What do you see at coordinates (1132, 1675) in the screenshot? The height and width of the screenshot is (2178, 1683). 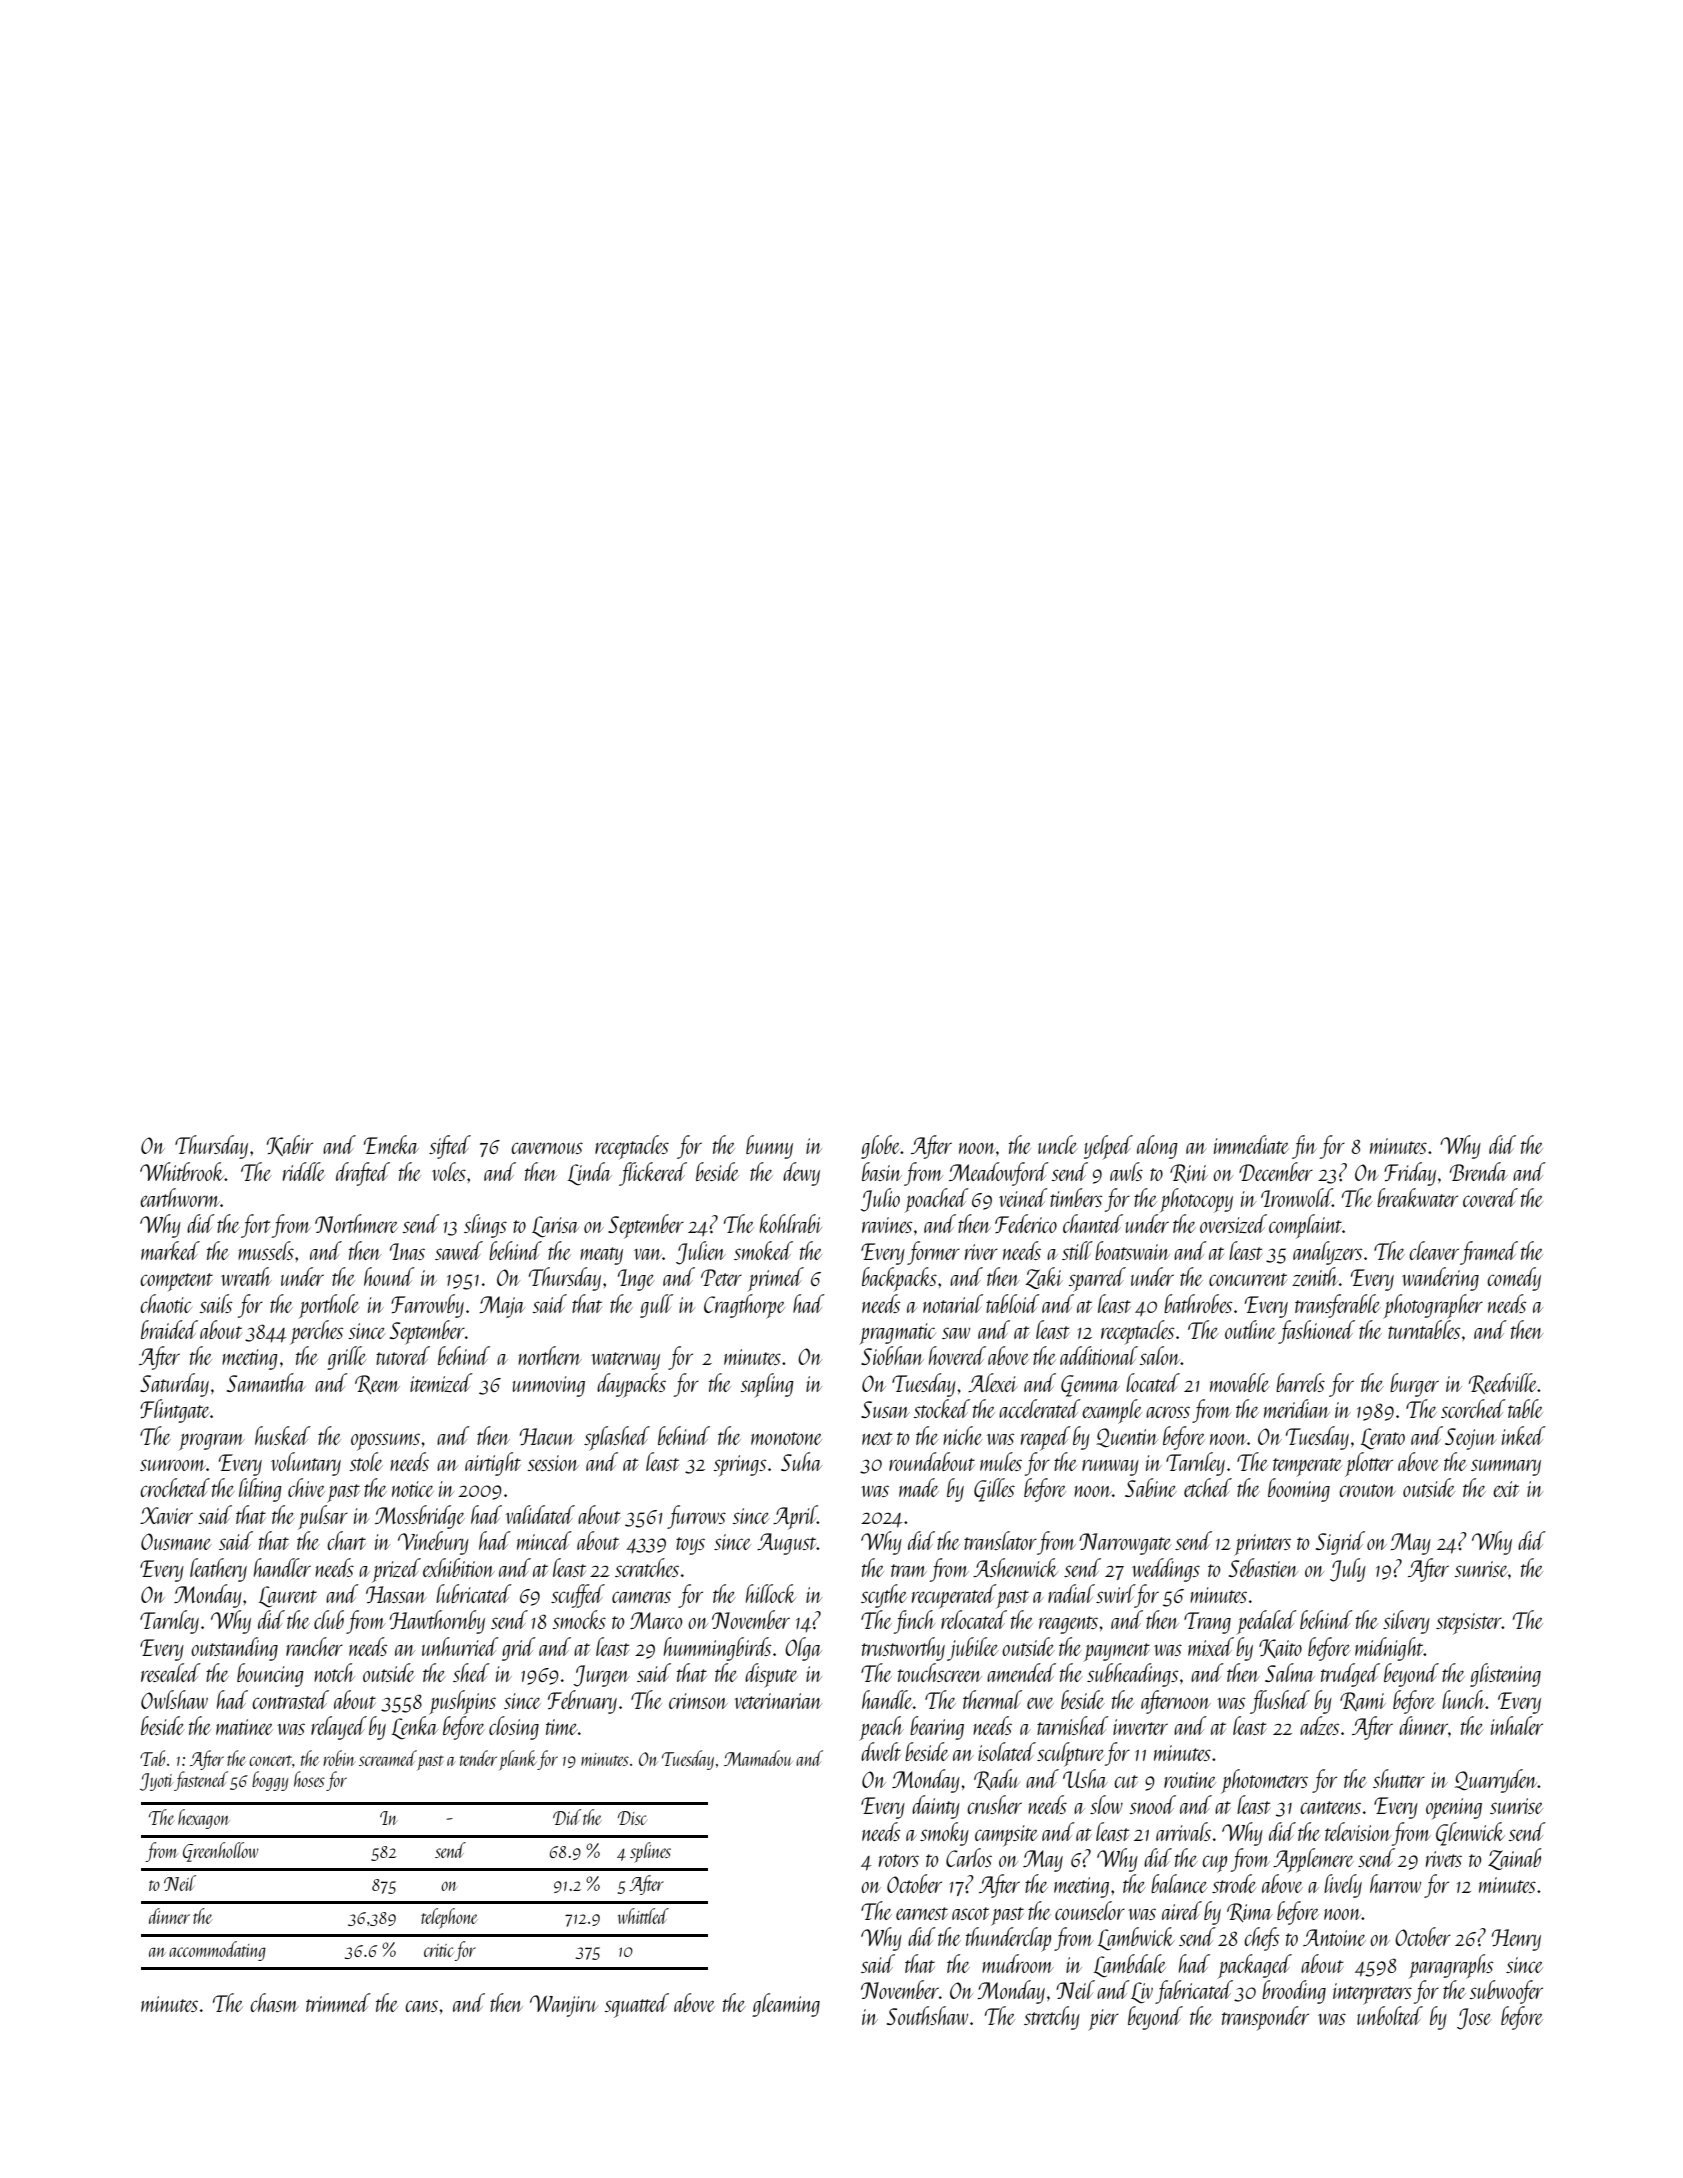 I see `subheadings` at bounding box center [1132, 1675].
